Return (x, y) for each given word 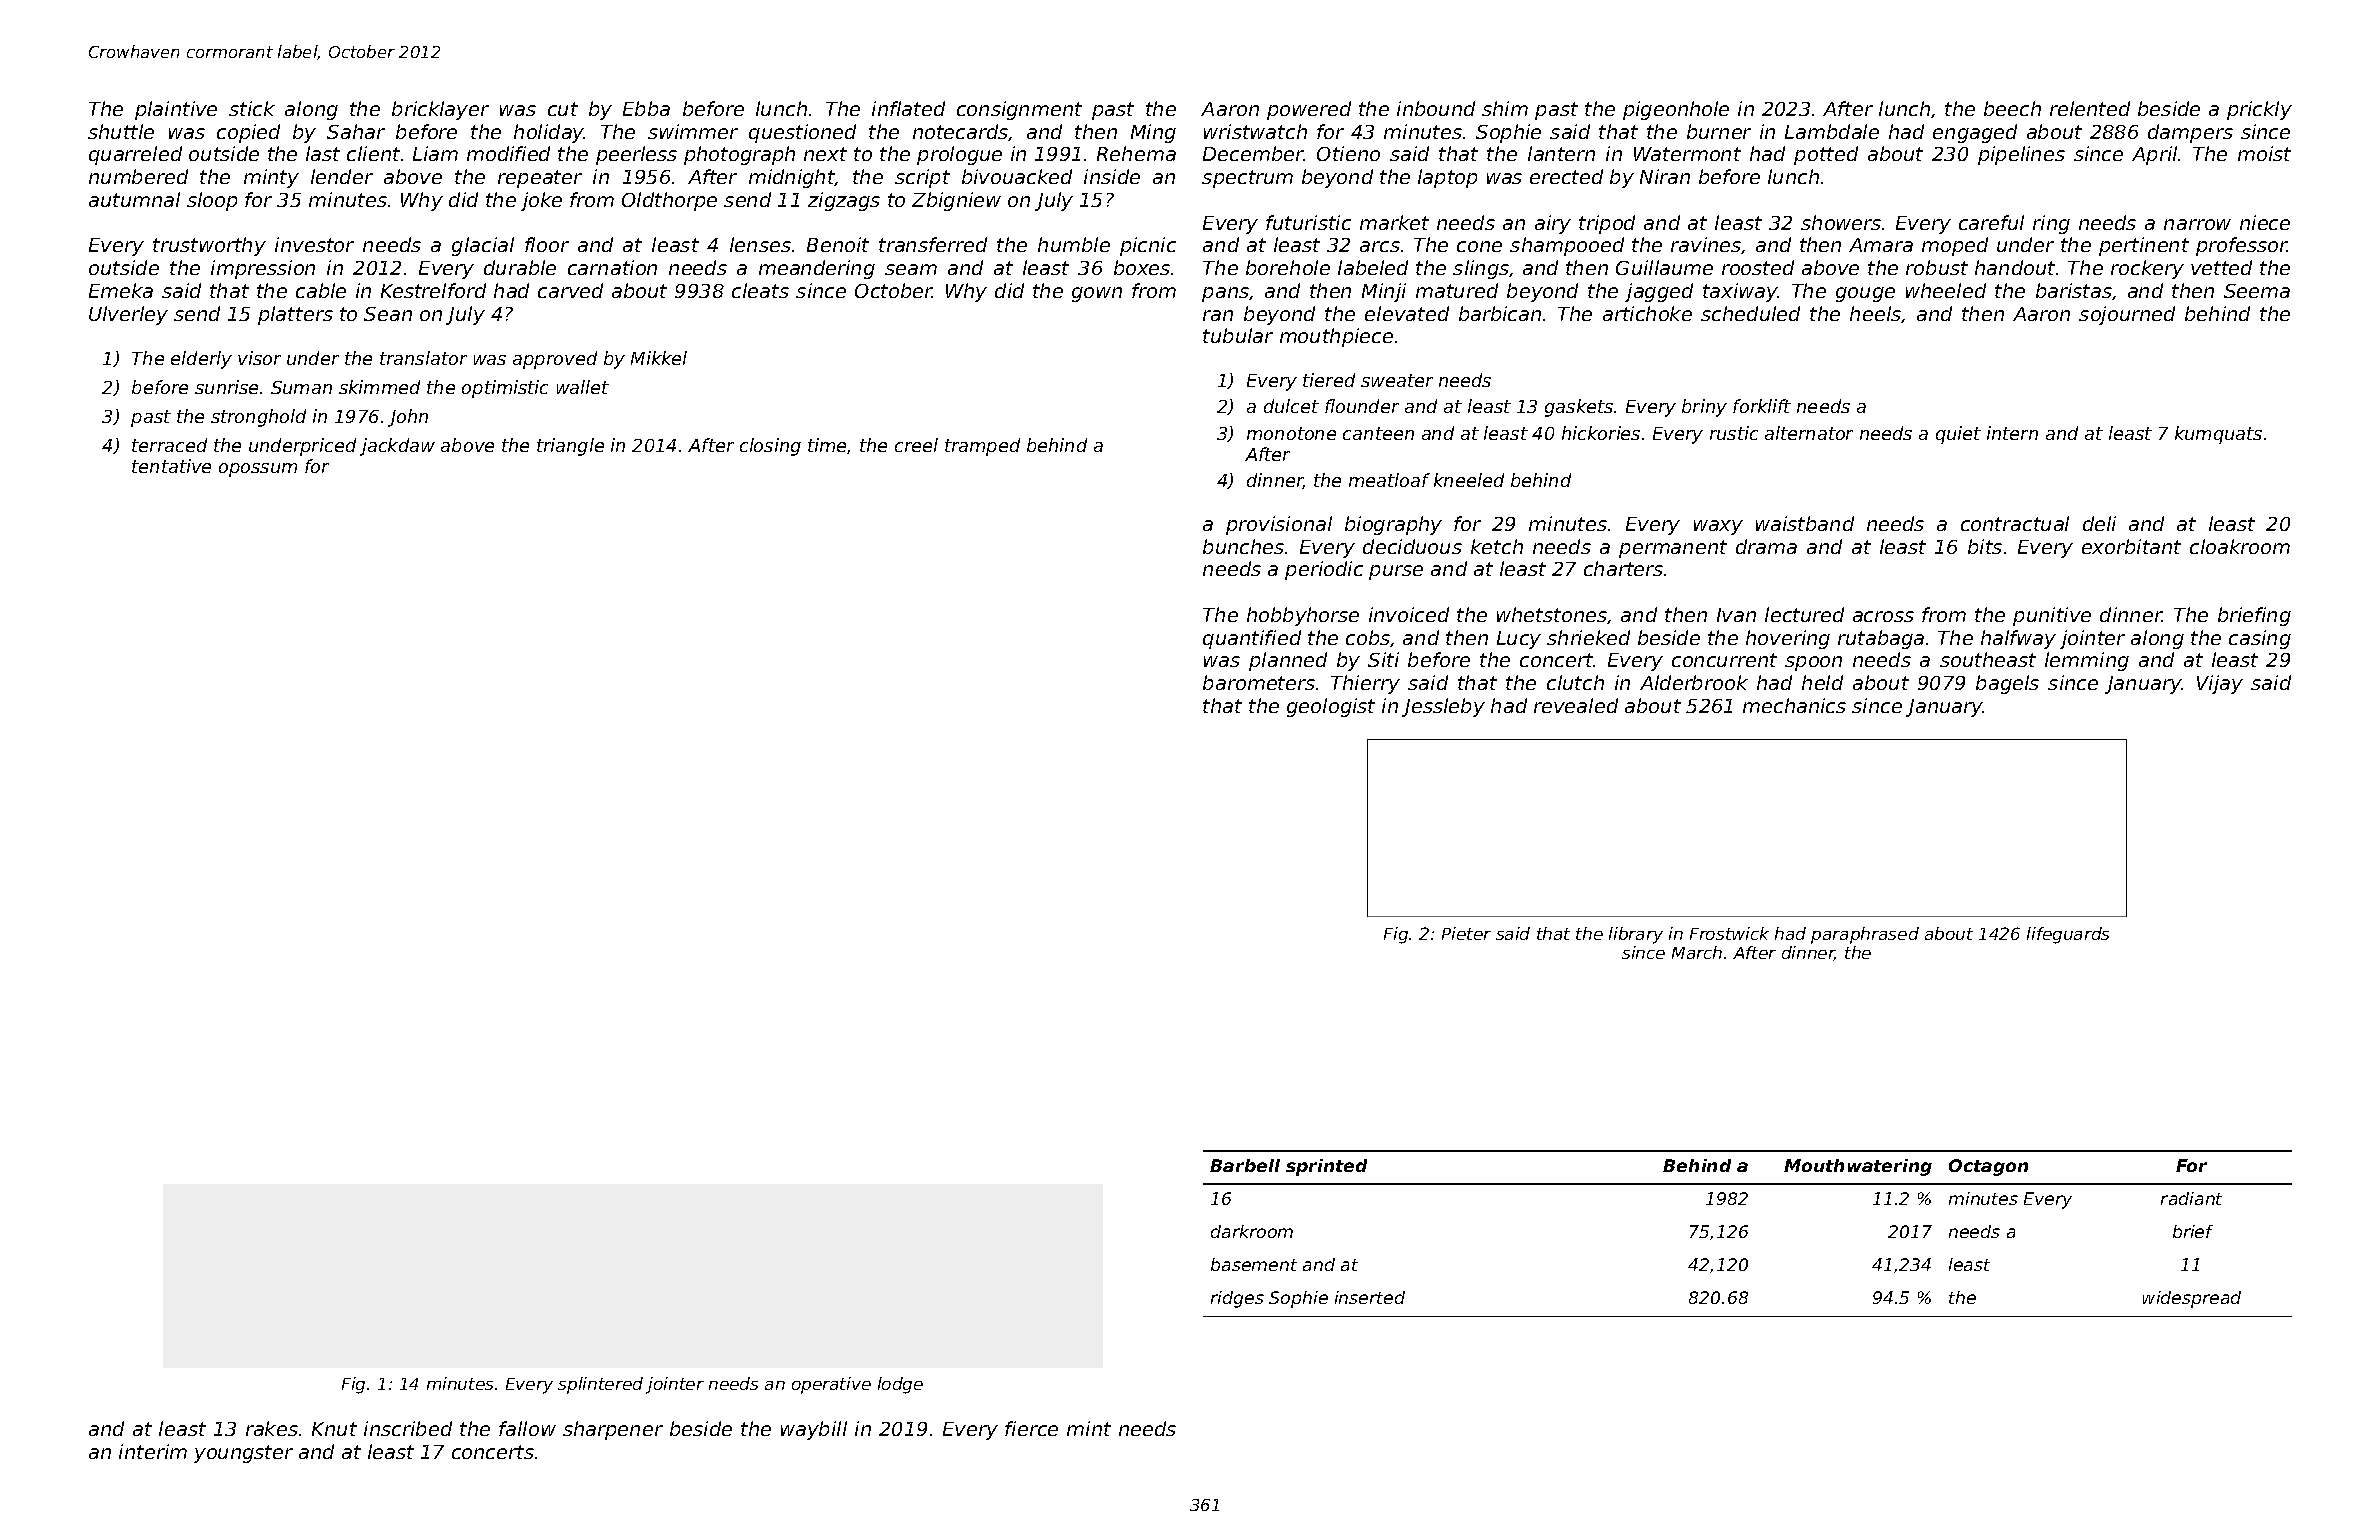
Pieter (1466, 933)
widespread (2192, 1299)
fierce (1031, 1428)
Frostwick (1729, 933)
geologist (1331, 707)
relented (2090, 108)
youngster (243, 1454)
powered (1309, 110)
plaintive (176, 110)
